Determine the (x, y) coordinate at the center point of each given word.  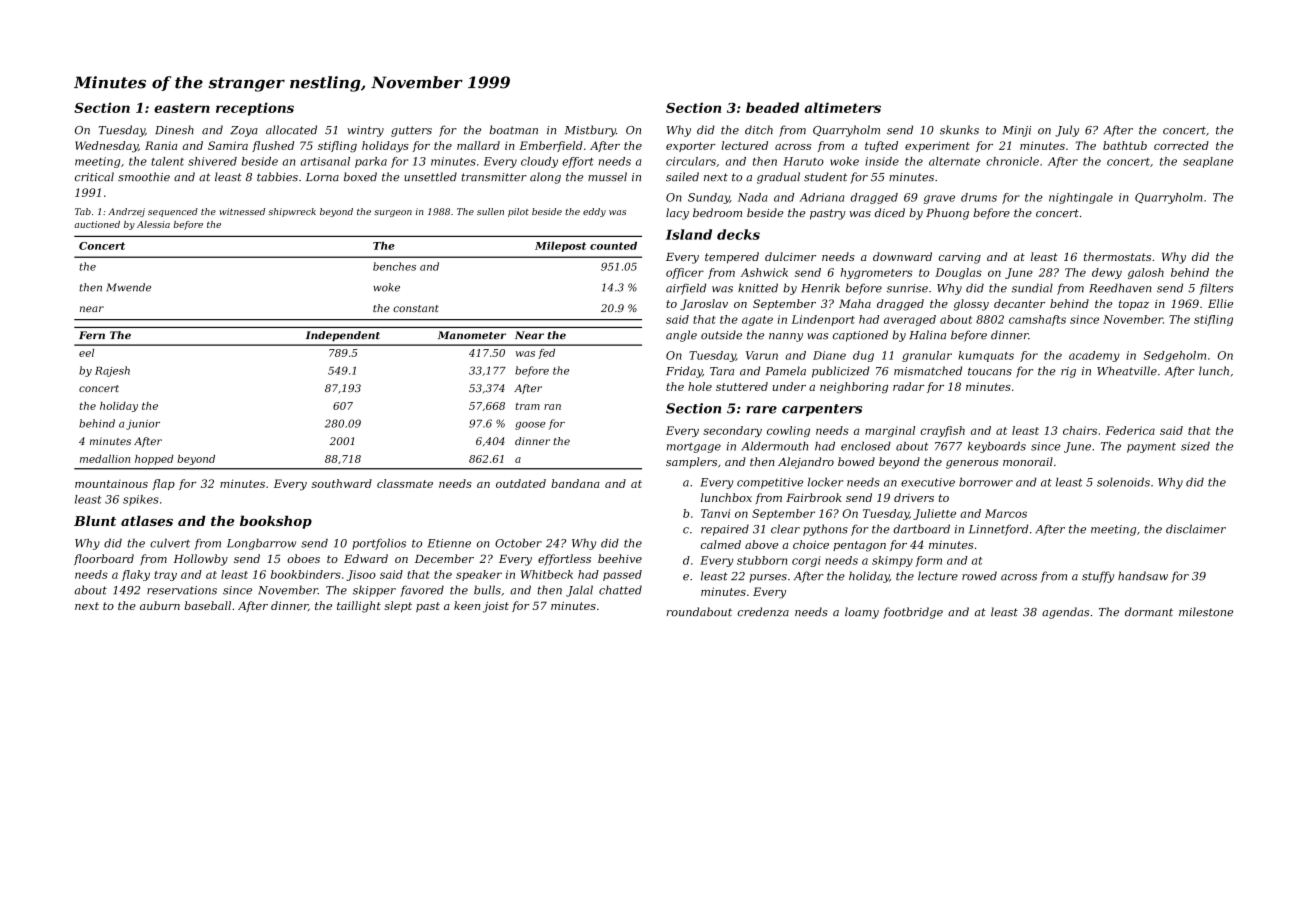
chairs (1080, 430)
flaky (136, 575)
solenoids (1123, 482)
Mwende (128, 287)
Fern (92, 335)
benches (394, 266)
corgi (806, 561)
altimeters (842, 107)
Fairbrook (814, 497)
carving (960, 258)
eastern (182, 108)
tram (527, 406)
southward (342, 483)
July (1067, 131)
